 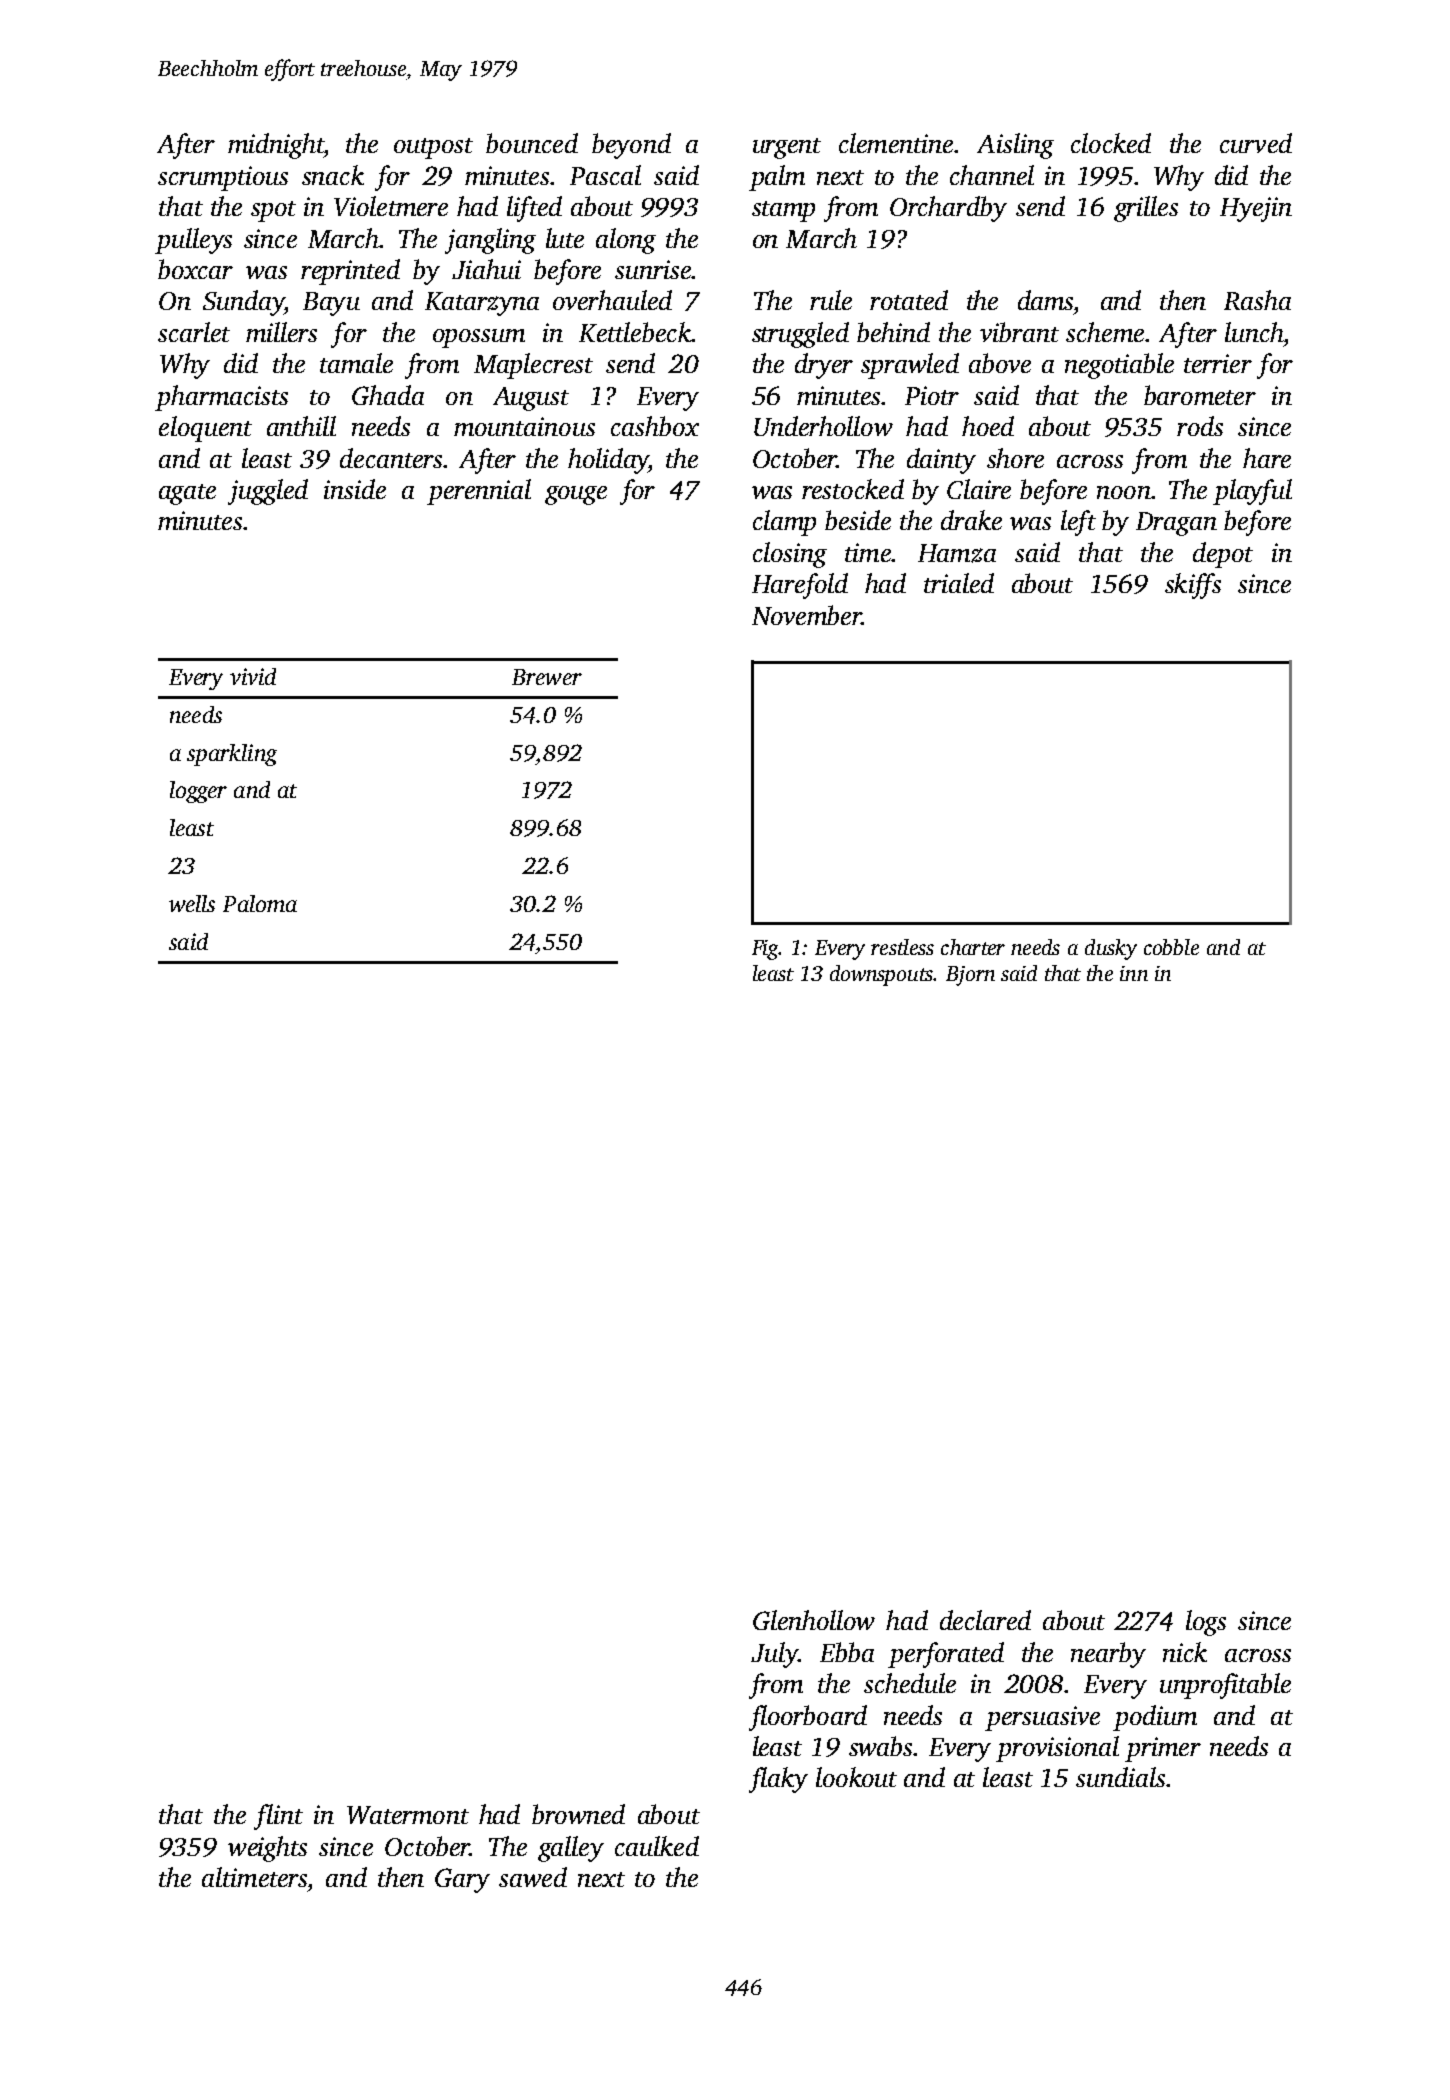 I want to click on skiffs, so click(x=1193, y=586).
